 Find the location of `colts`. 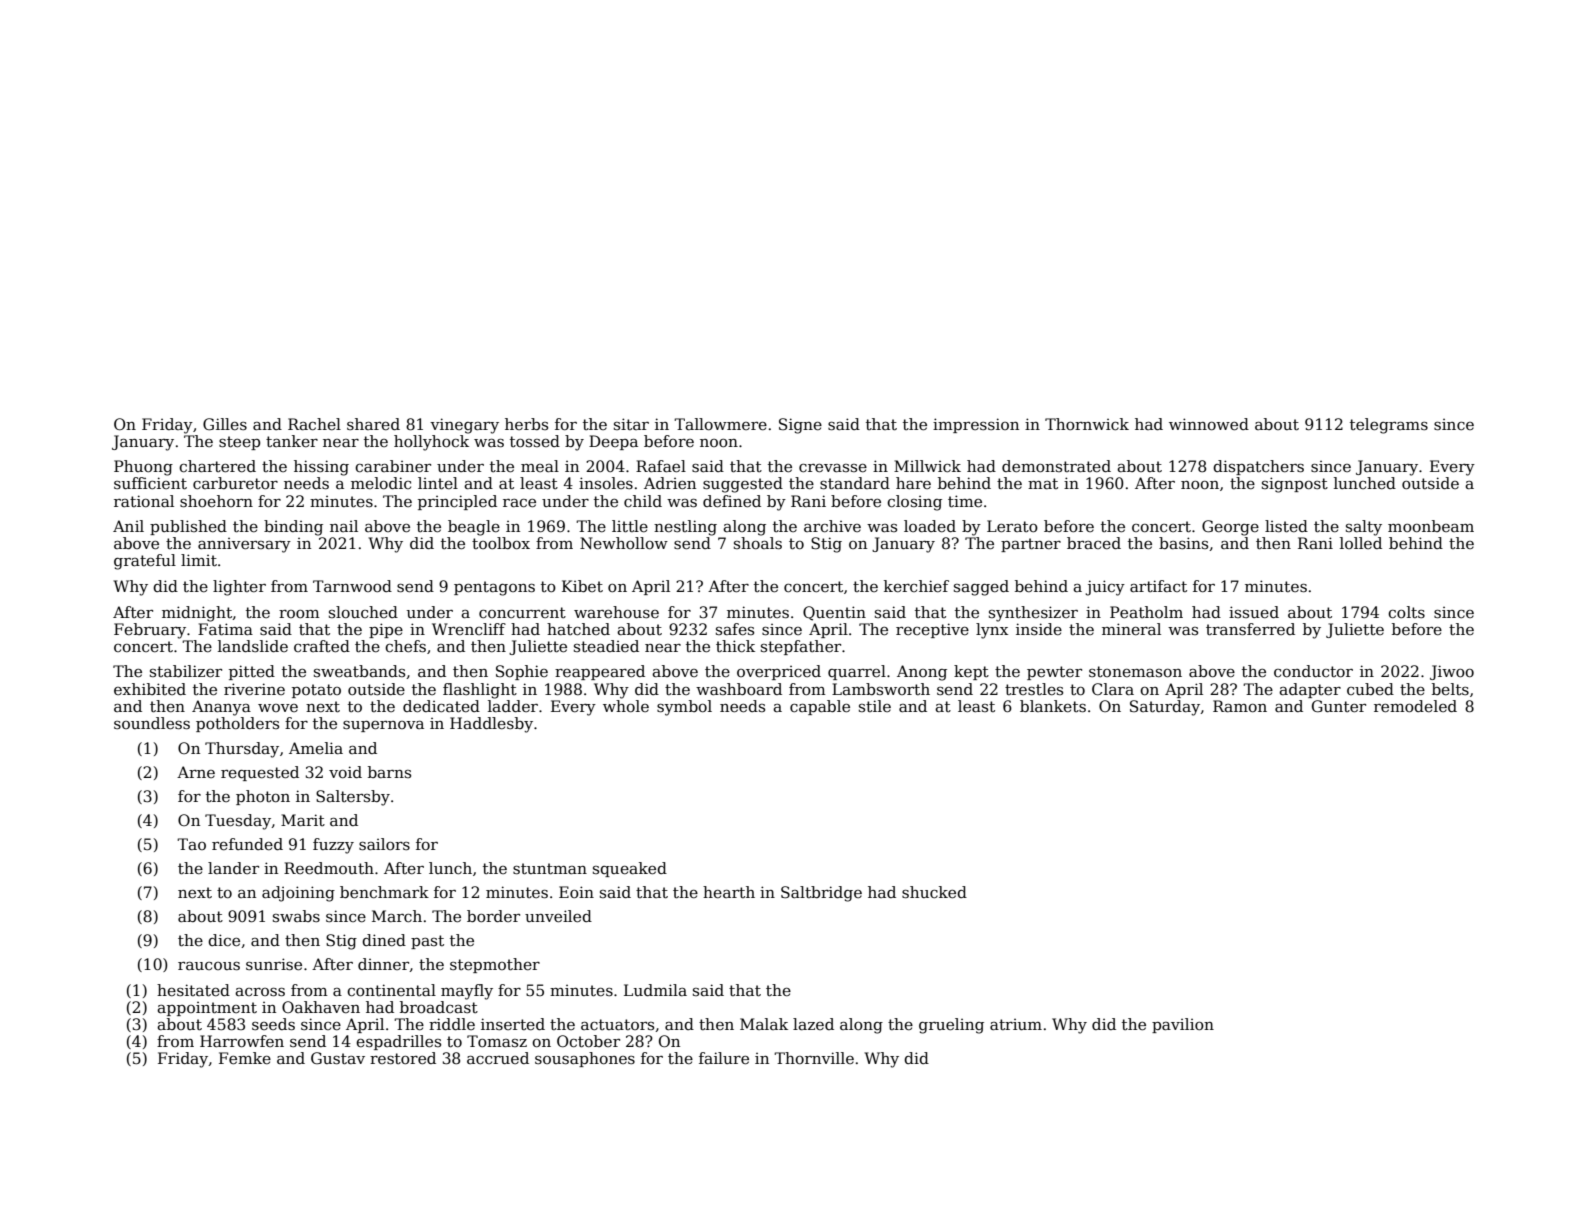

colts is located at coordinates (1406, 612).
